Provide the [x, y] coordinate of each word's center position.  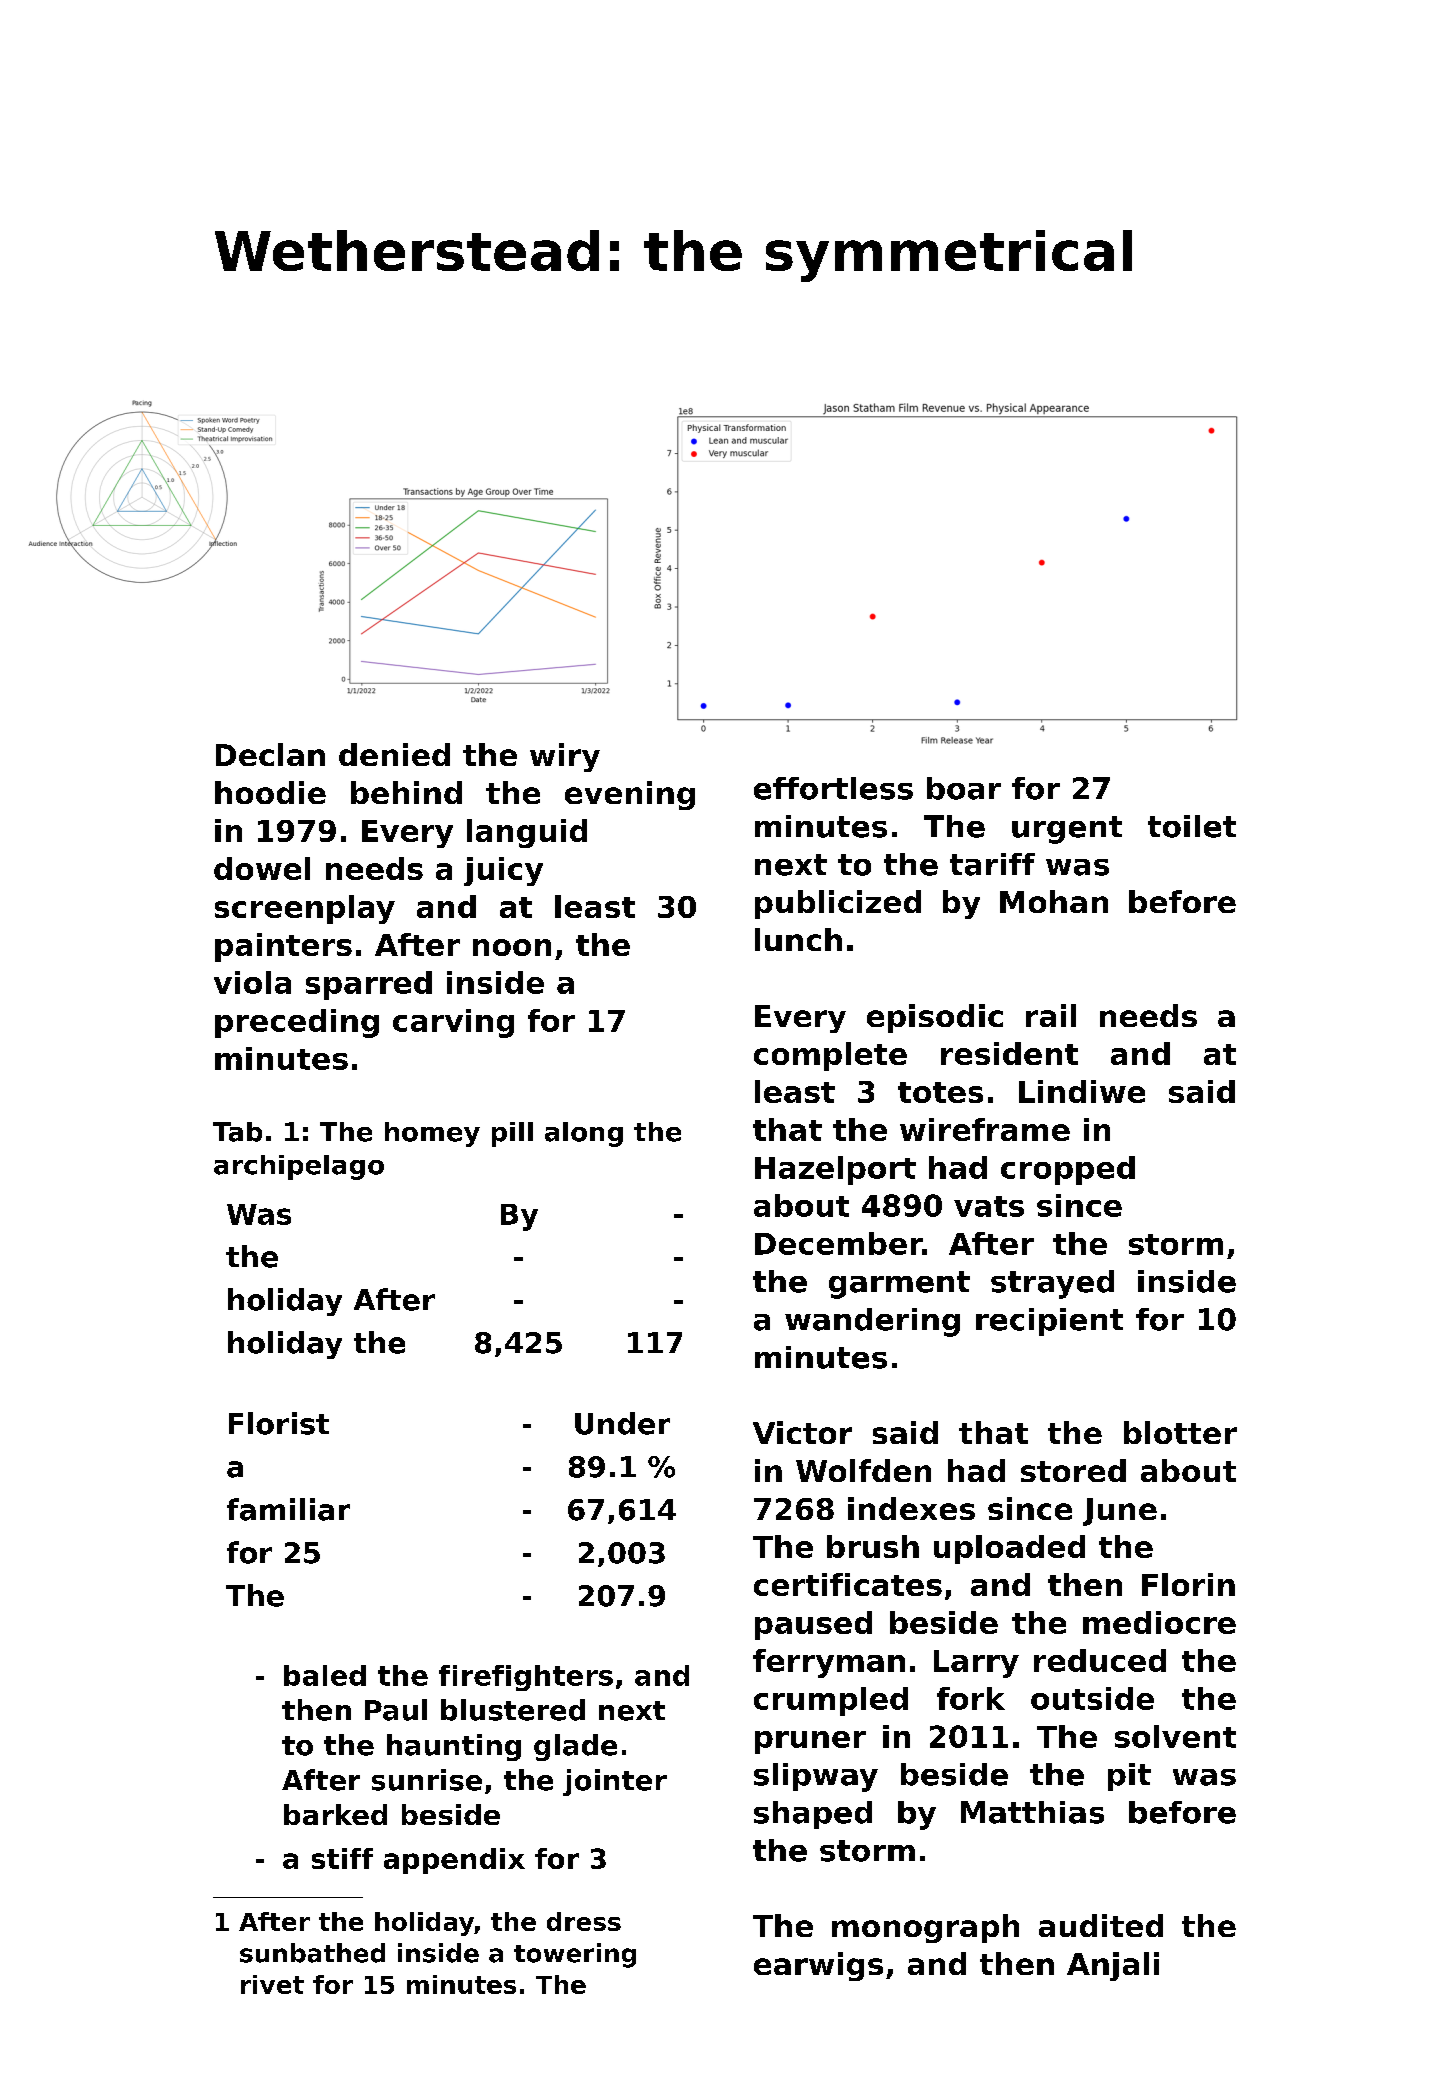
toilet [1192, 826]
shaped [813, 1815]
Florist [279, 1423]
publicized [838, 904]
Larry [976, 1664]
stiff [342, 1858]
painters [283, 947]
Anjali [1113, 1966]
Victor [802, 1432]
